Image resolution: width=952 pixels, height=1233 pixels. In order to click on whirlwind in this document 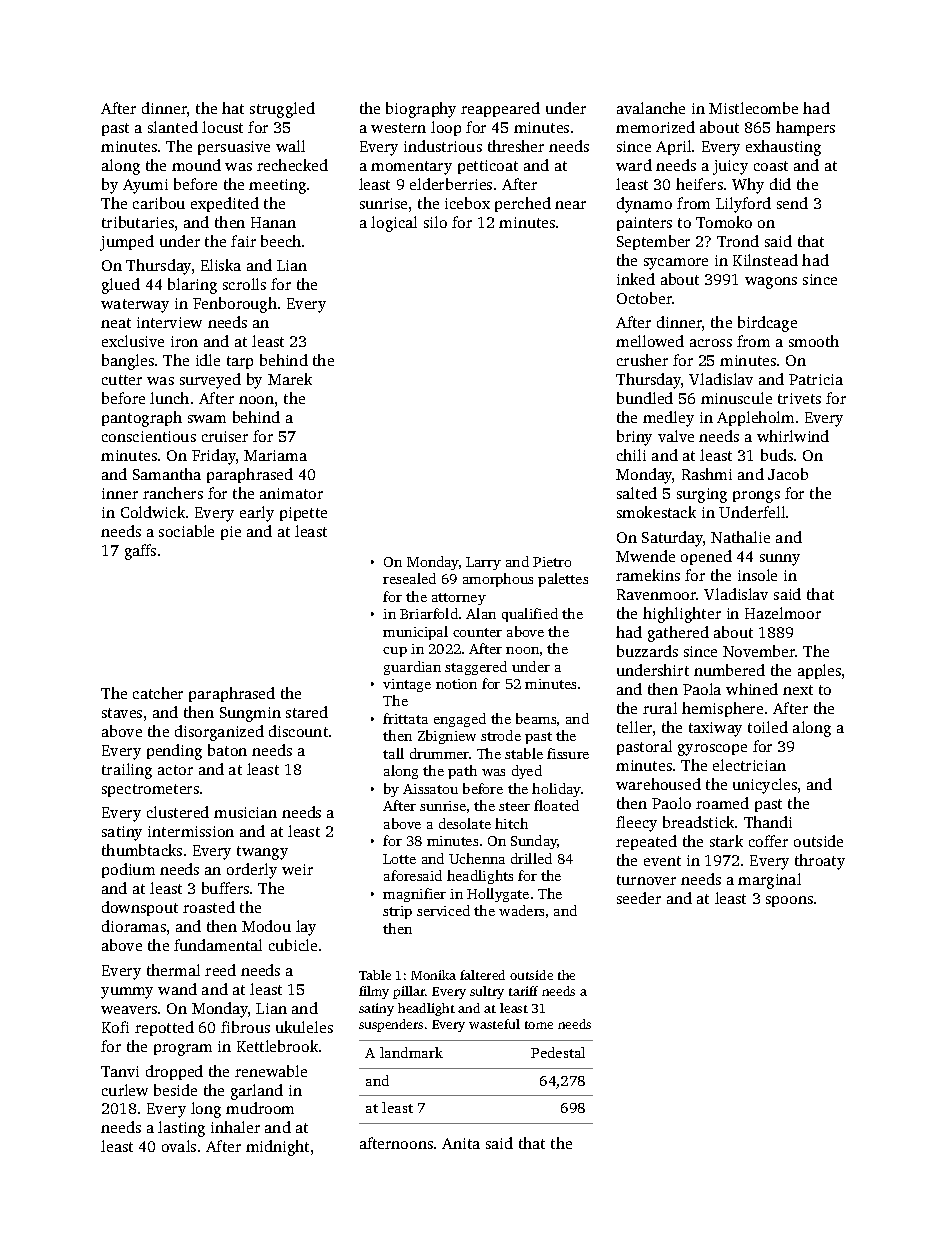, I will do `click(793, 436)`.
